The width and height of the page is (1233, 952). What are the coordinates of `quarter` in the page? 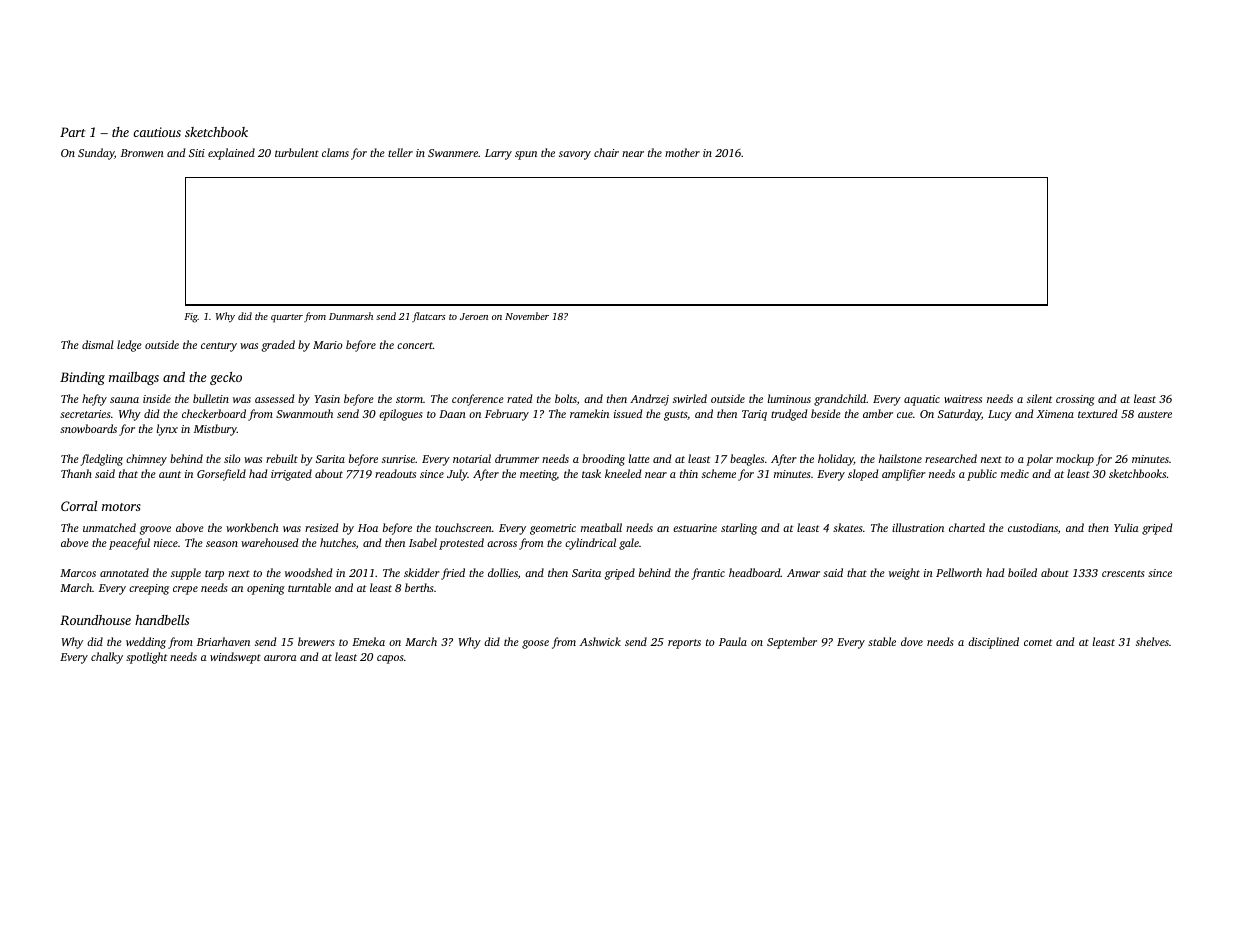 It's located at (287, 318).
